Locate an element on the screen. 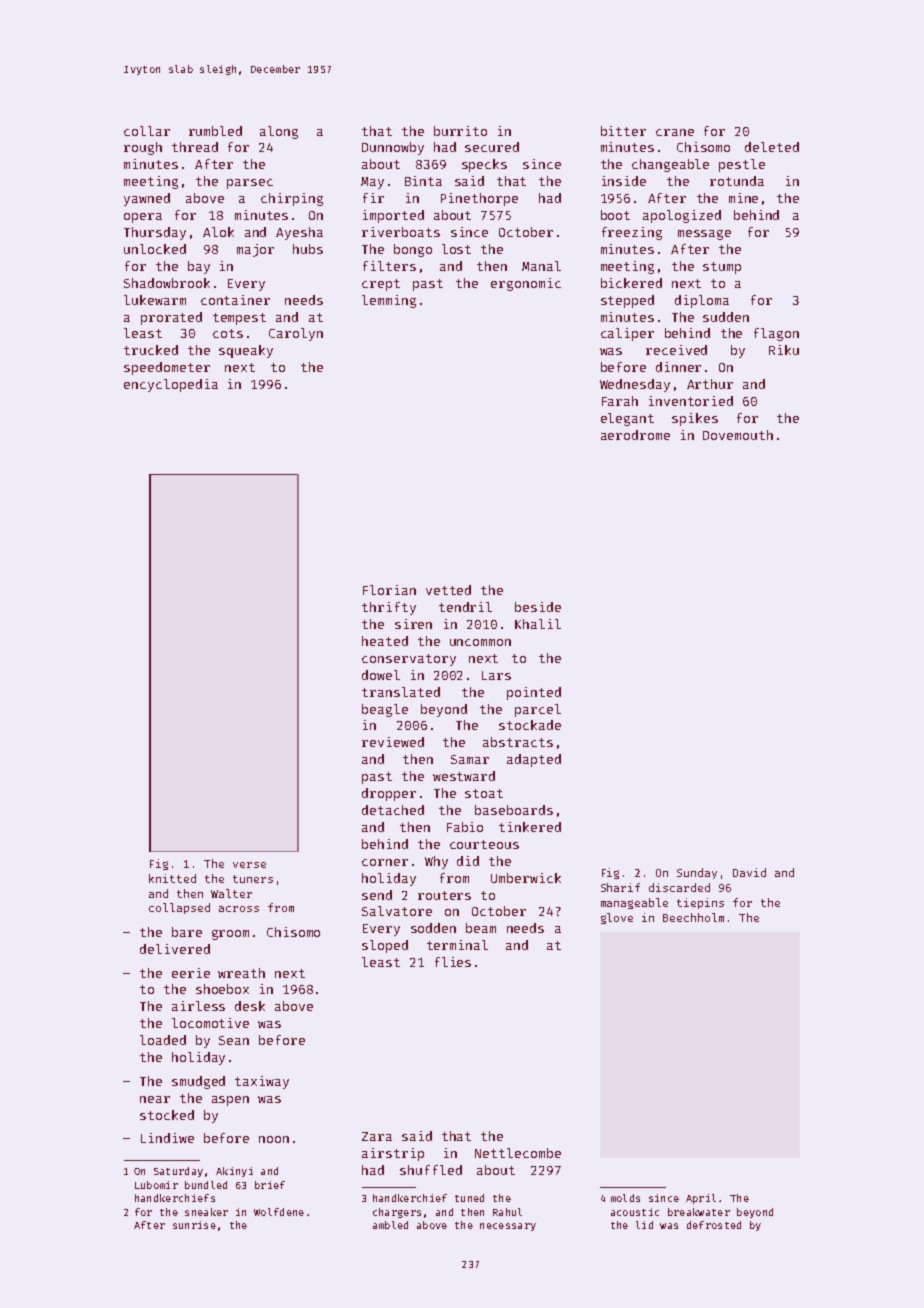 This screenshot has width=924, height=1308. inside is located at coordinates (624, 181).
